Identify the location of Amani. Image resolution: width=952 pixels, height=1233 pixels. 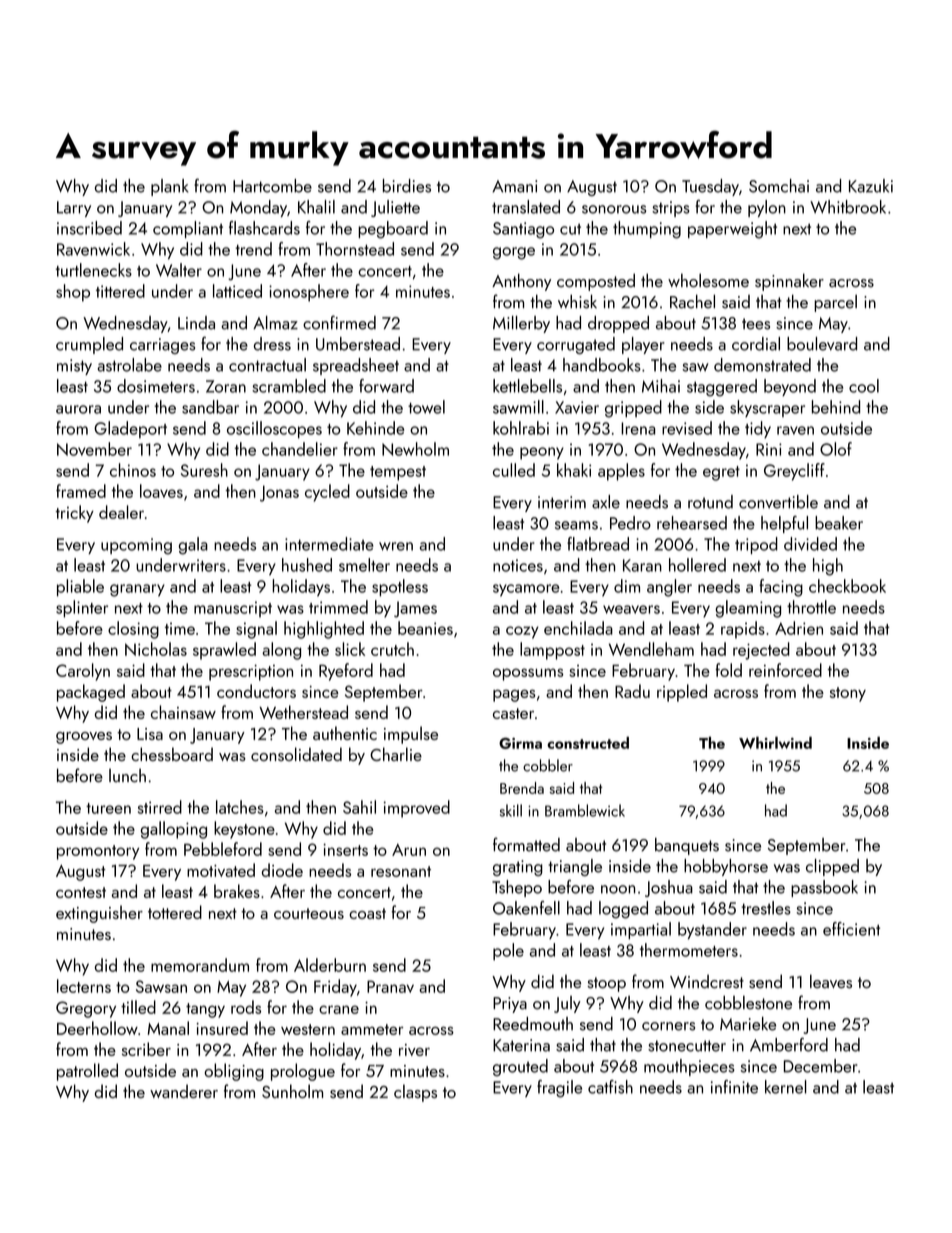
(514, 186).
